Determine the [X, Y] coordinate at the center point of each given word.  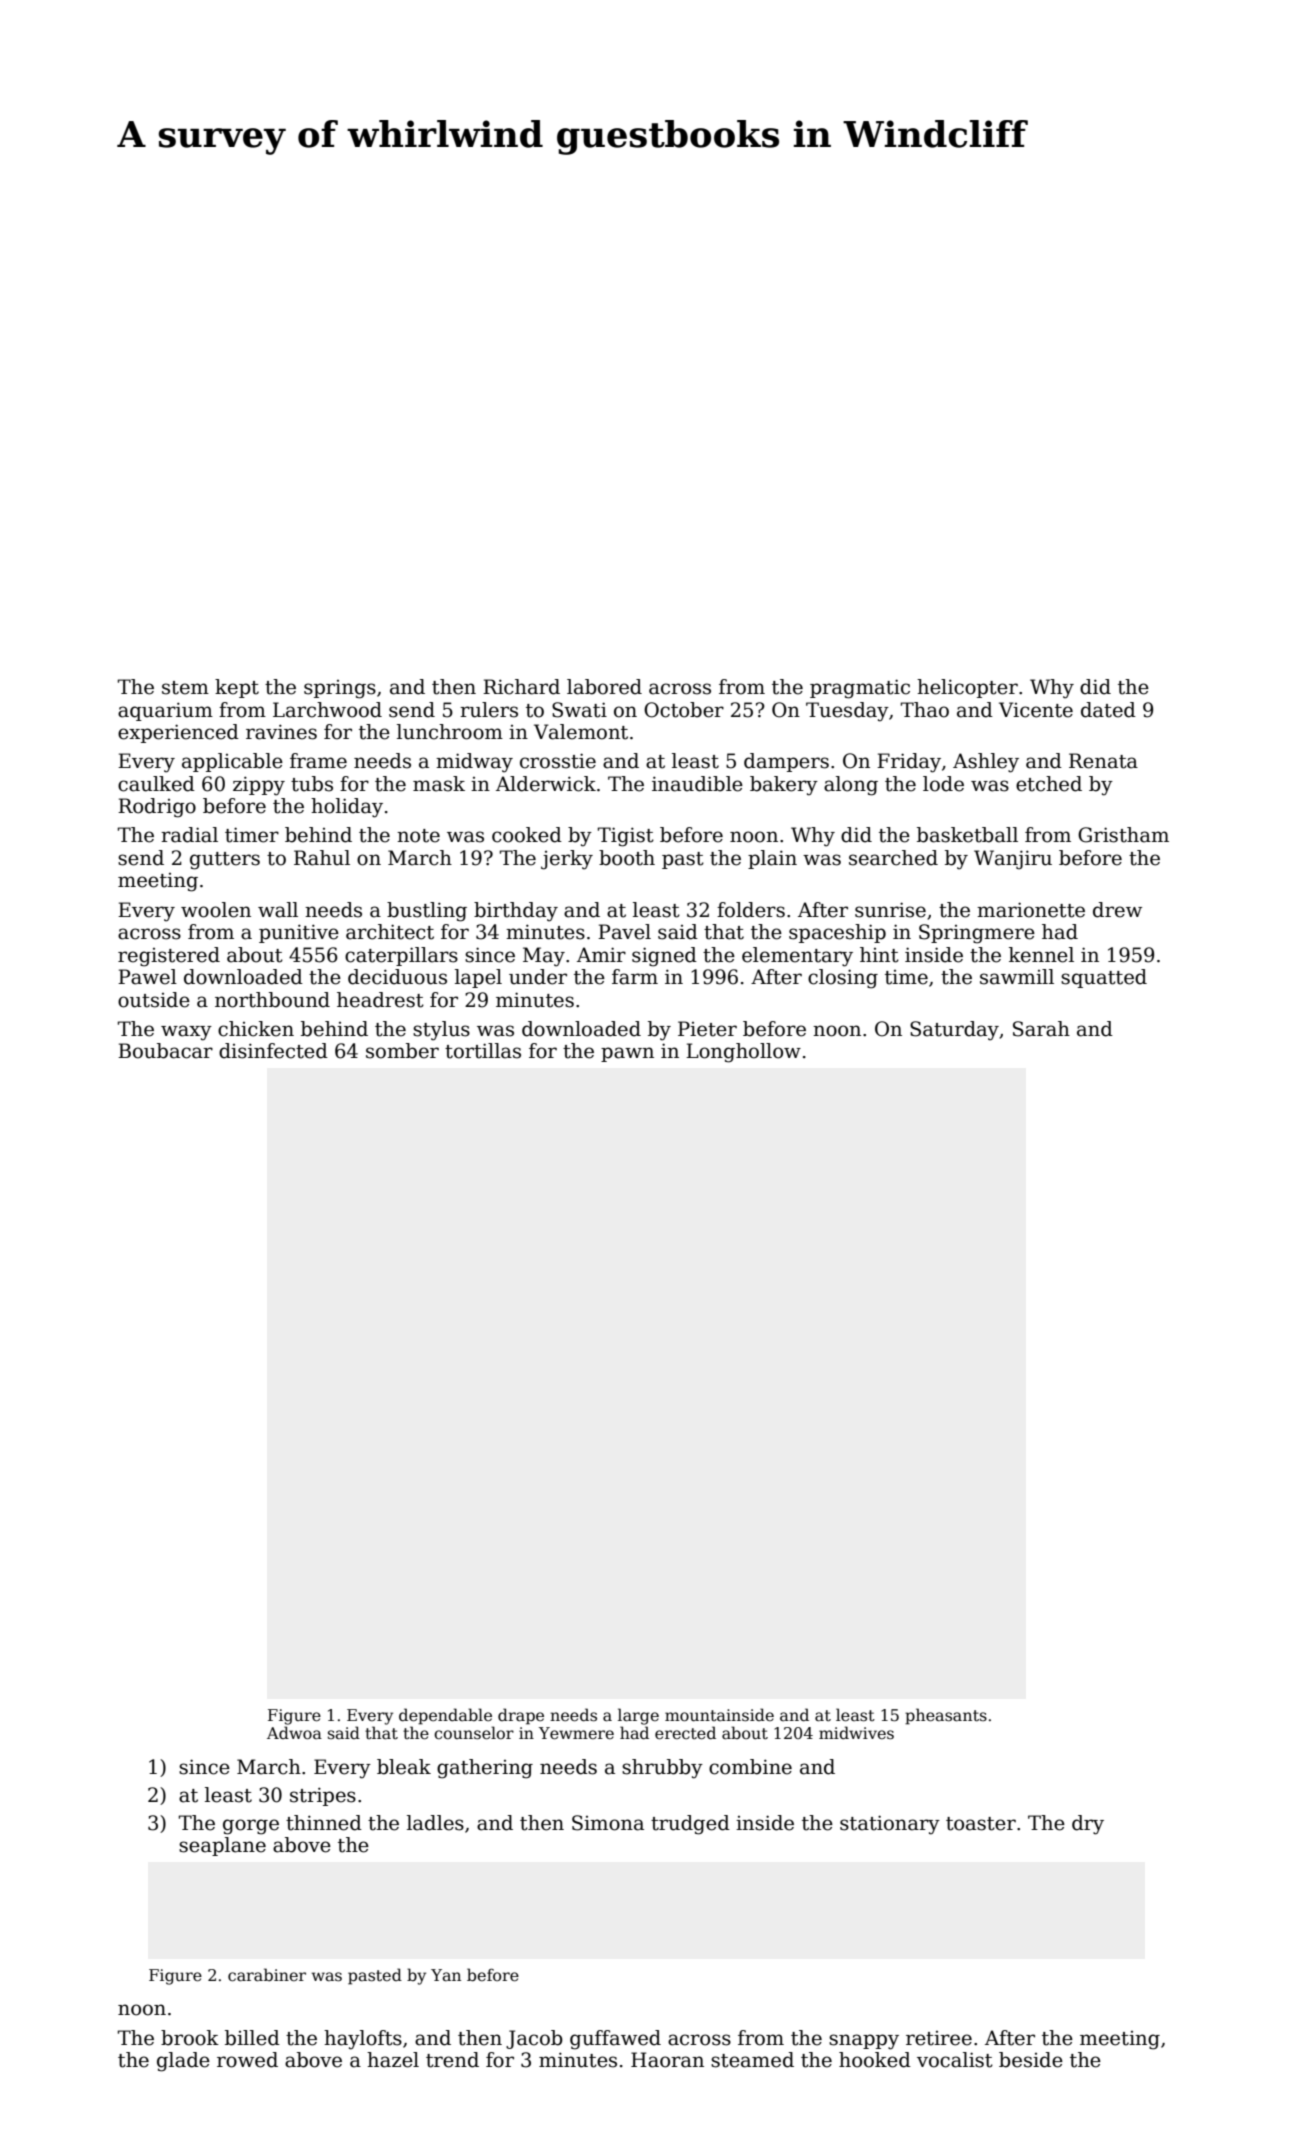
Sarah [1041, 1029]
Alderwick [546, 784]
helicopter [967, 688]
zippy [259, 786]
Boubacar [165, 1051]
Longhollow [743, 1053]
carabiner [267, 1975]
